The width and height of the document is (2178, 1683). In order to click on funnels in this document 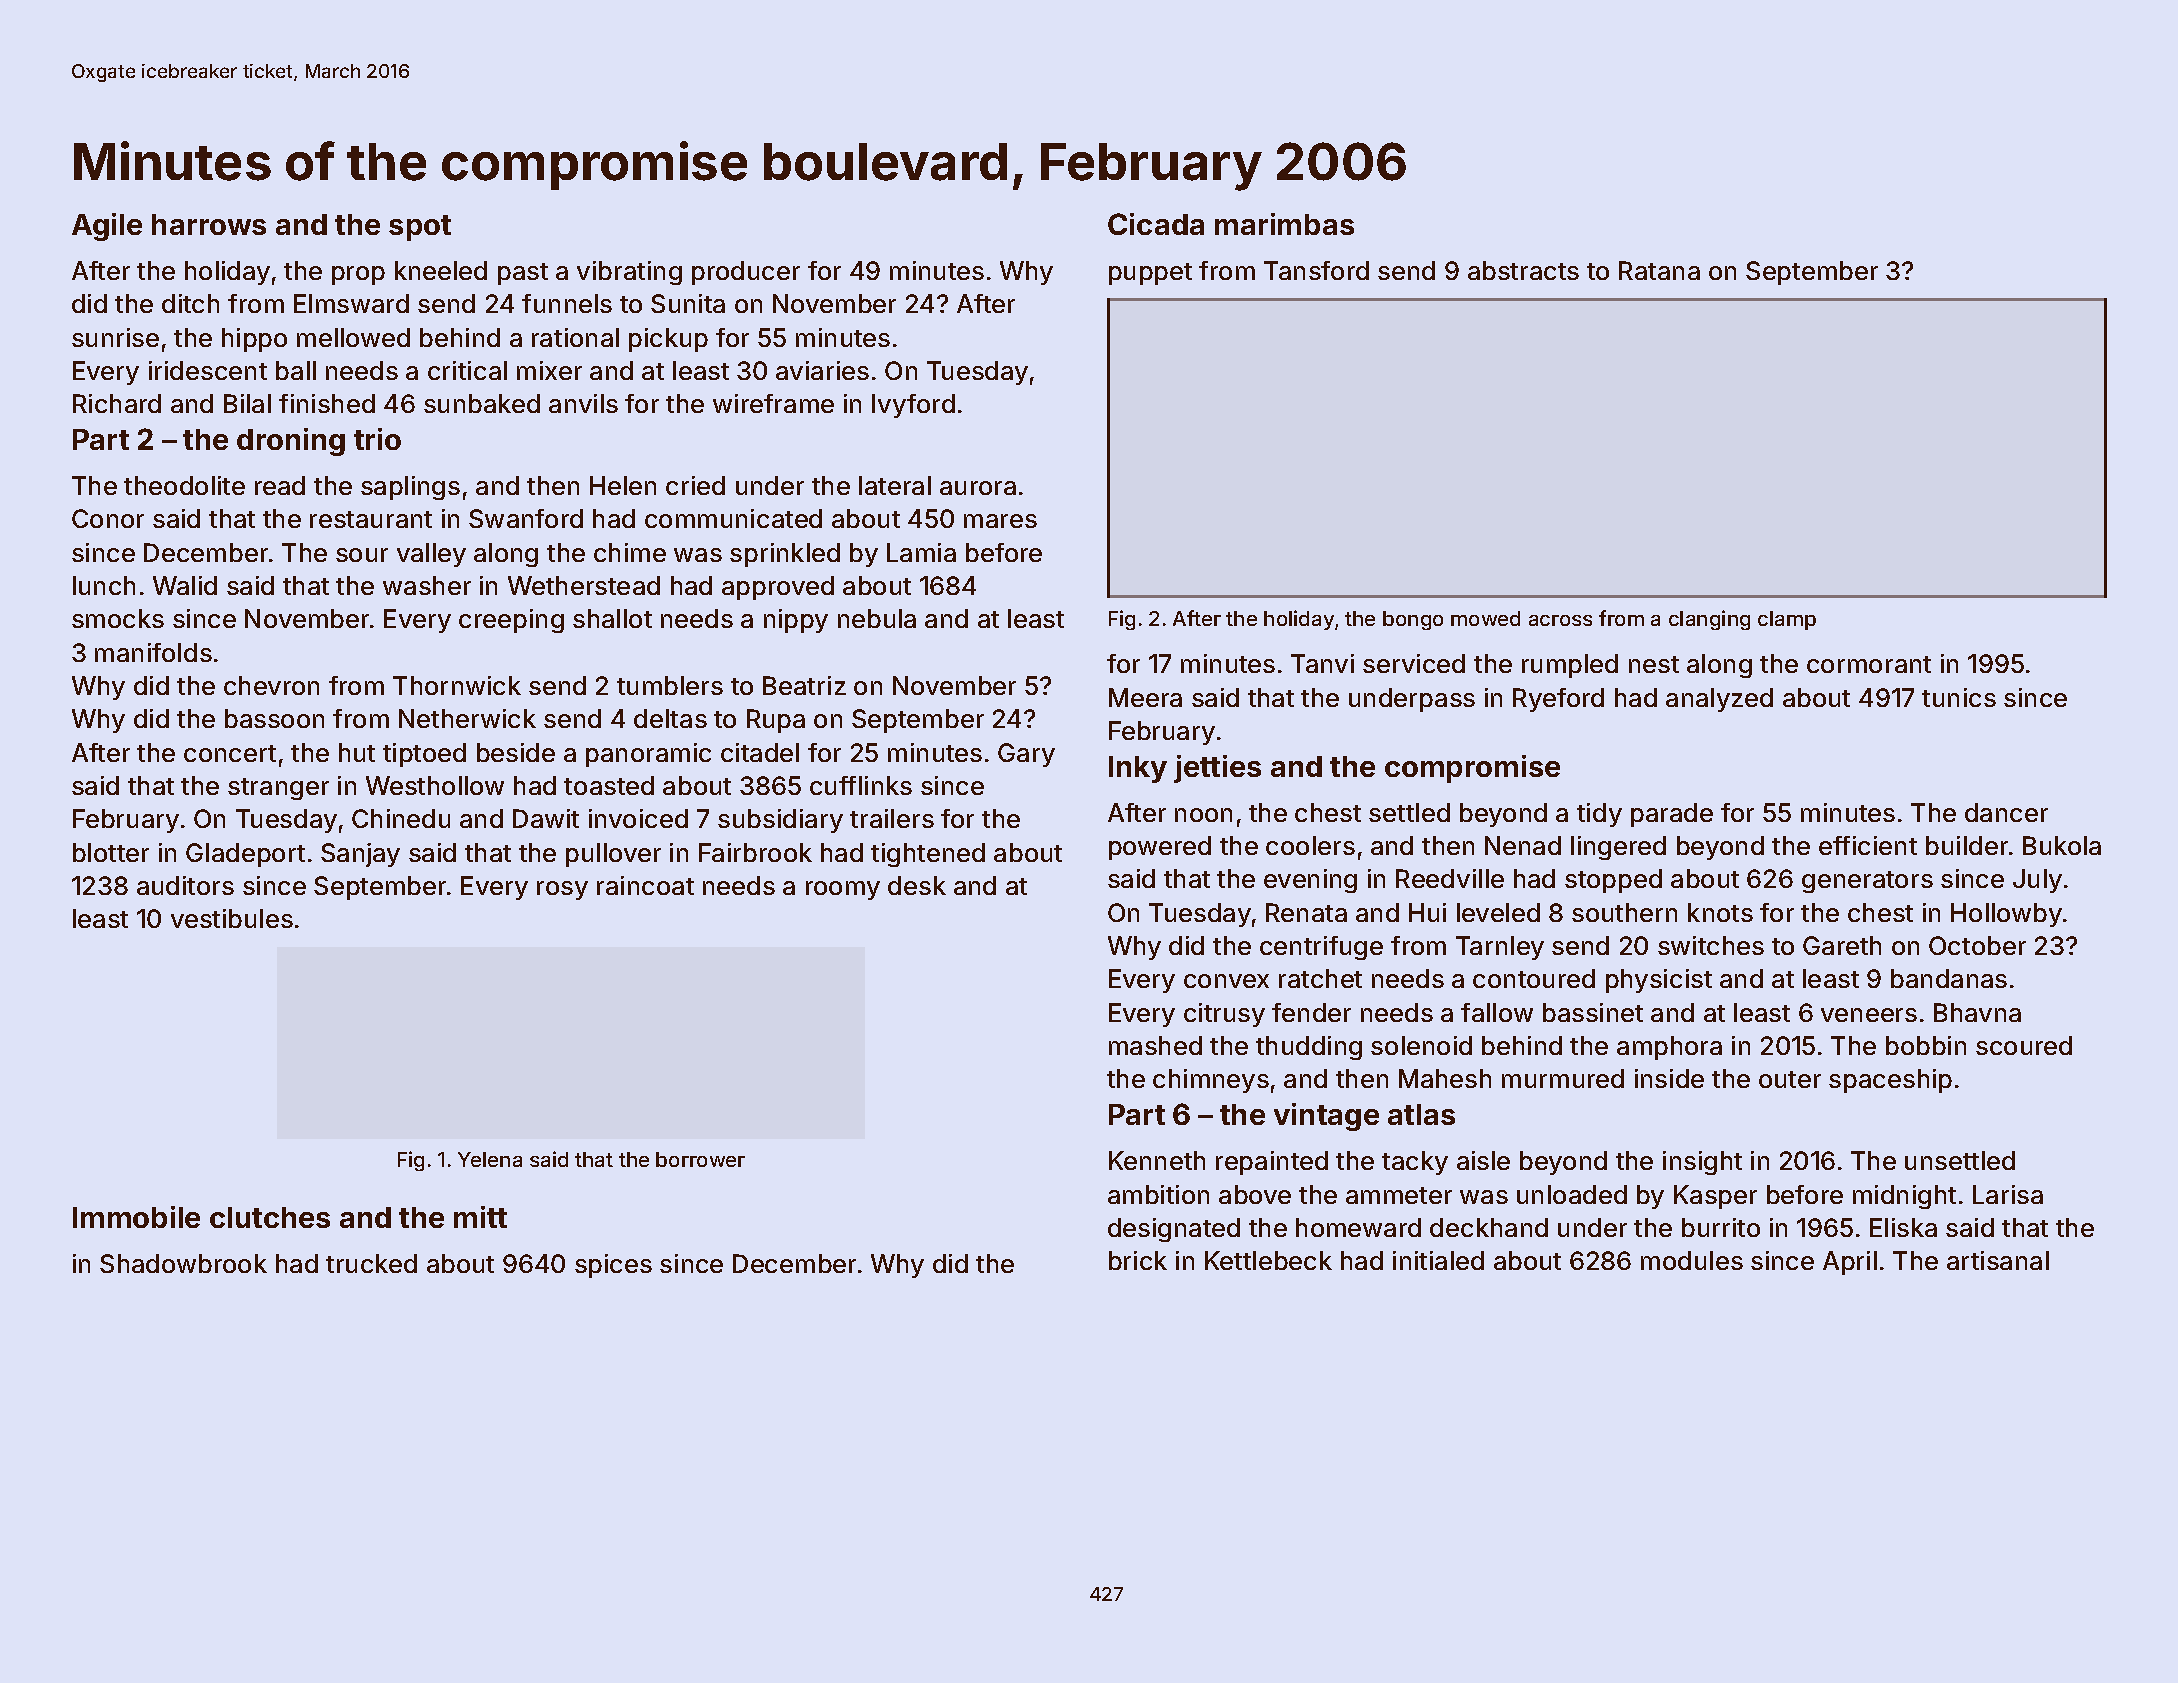, I will do `click(567, 303)`.
